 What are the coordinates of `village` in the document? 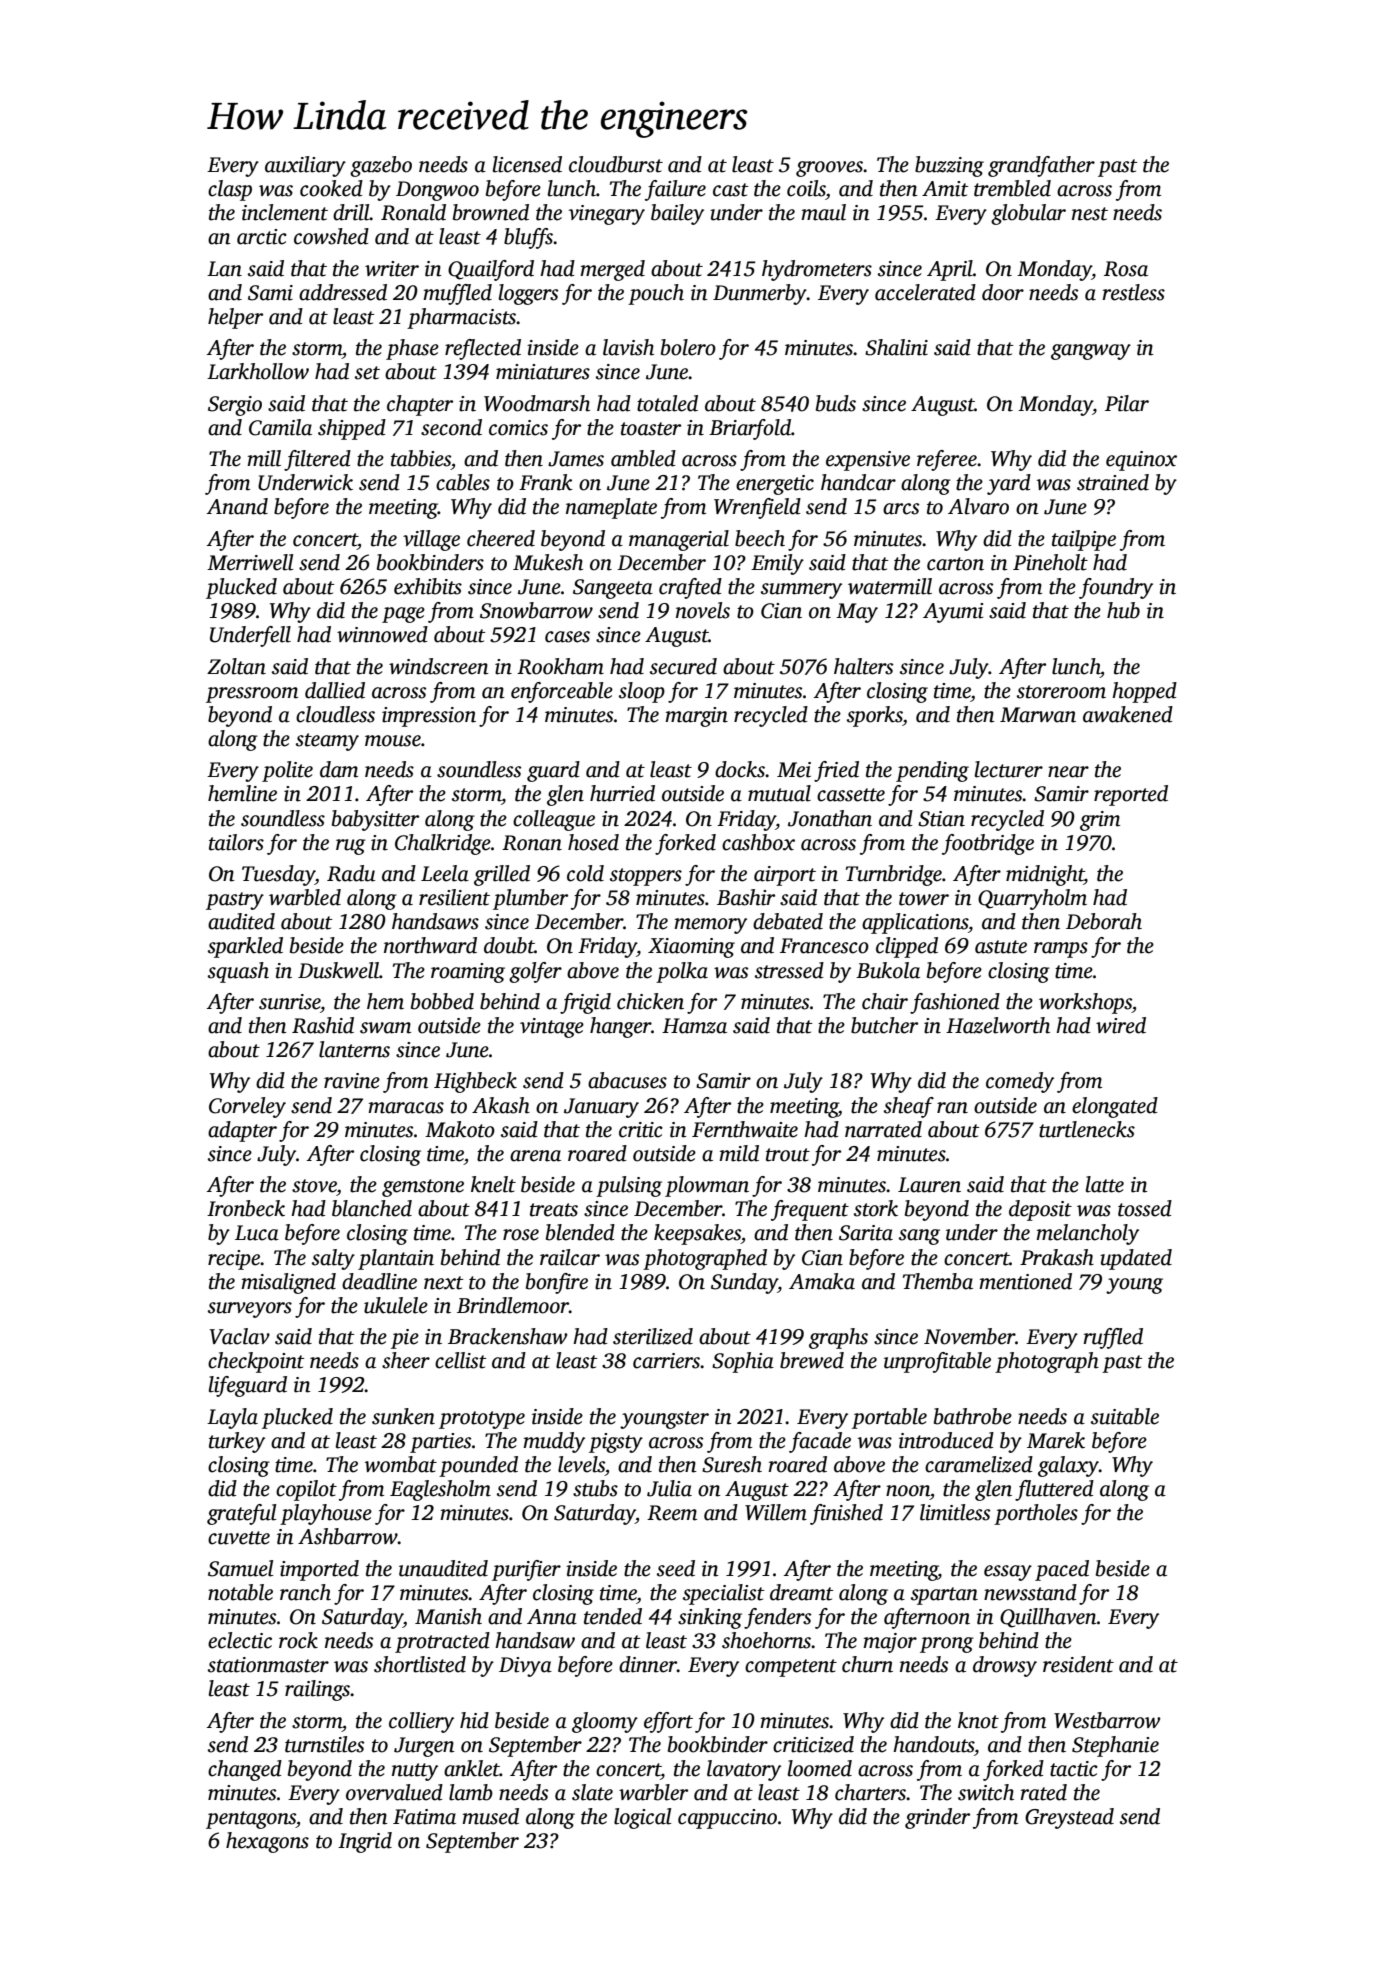 It's located at (431, 540).
